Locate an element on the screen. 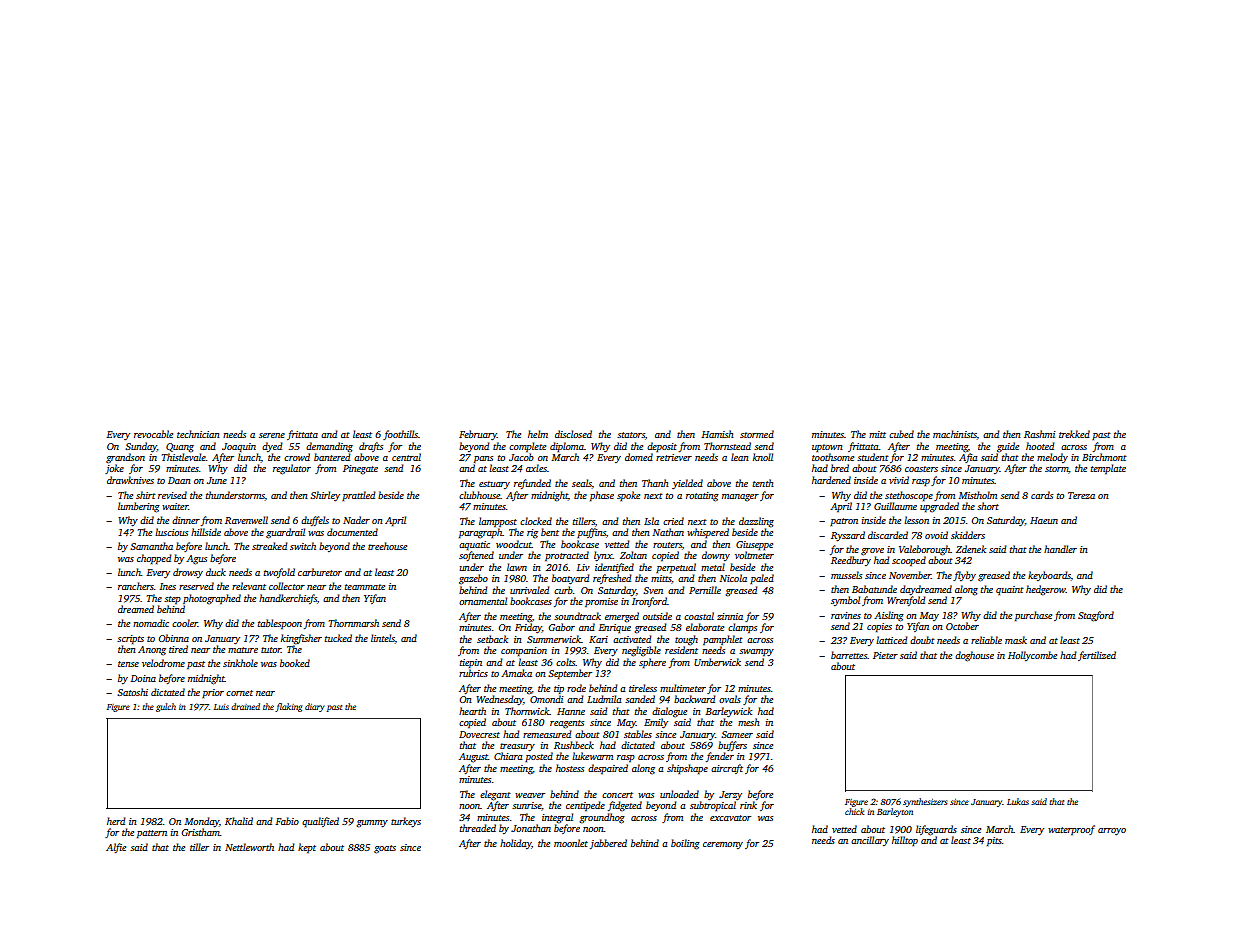 This screenshot has height=952, width=1233. qualified is located at coordinates (320, 822).
